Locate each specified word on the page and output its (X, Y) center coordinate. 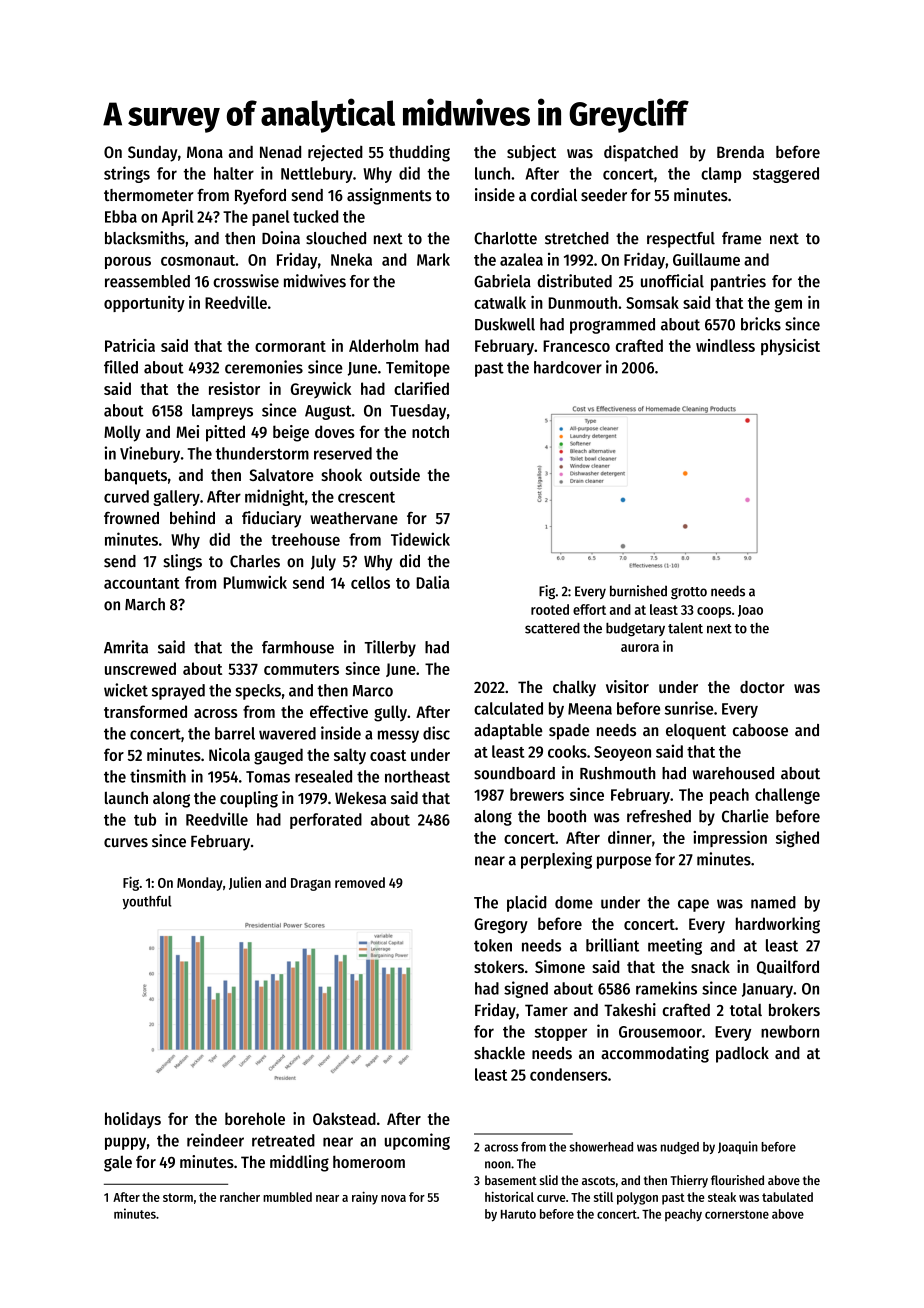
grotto (689, 593)
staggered (786, 175)
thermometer (149, 195)
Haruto (518, 1214)
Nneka (351, 259)
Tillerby (390, 648)
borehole (255, 1118)
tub (145, 819)
